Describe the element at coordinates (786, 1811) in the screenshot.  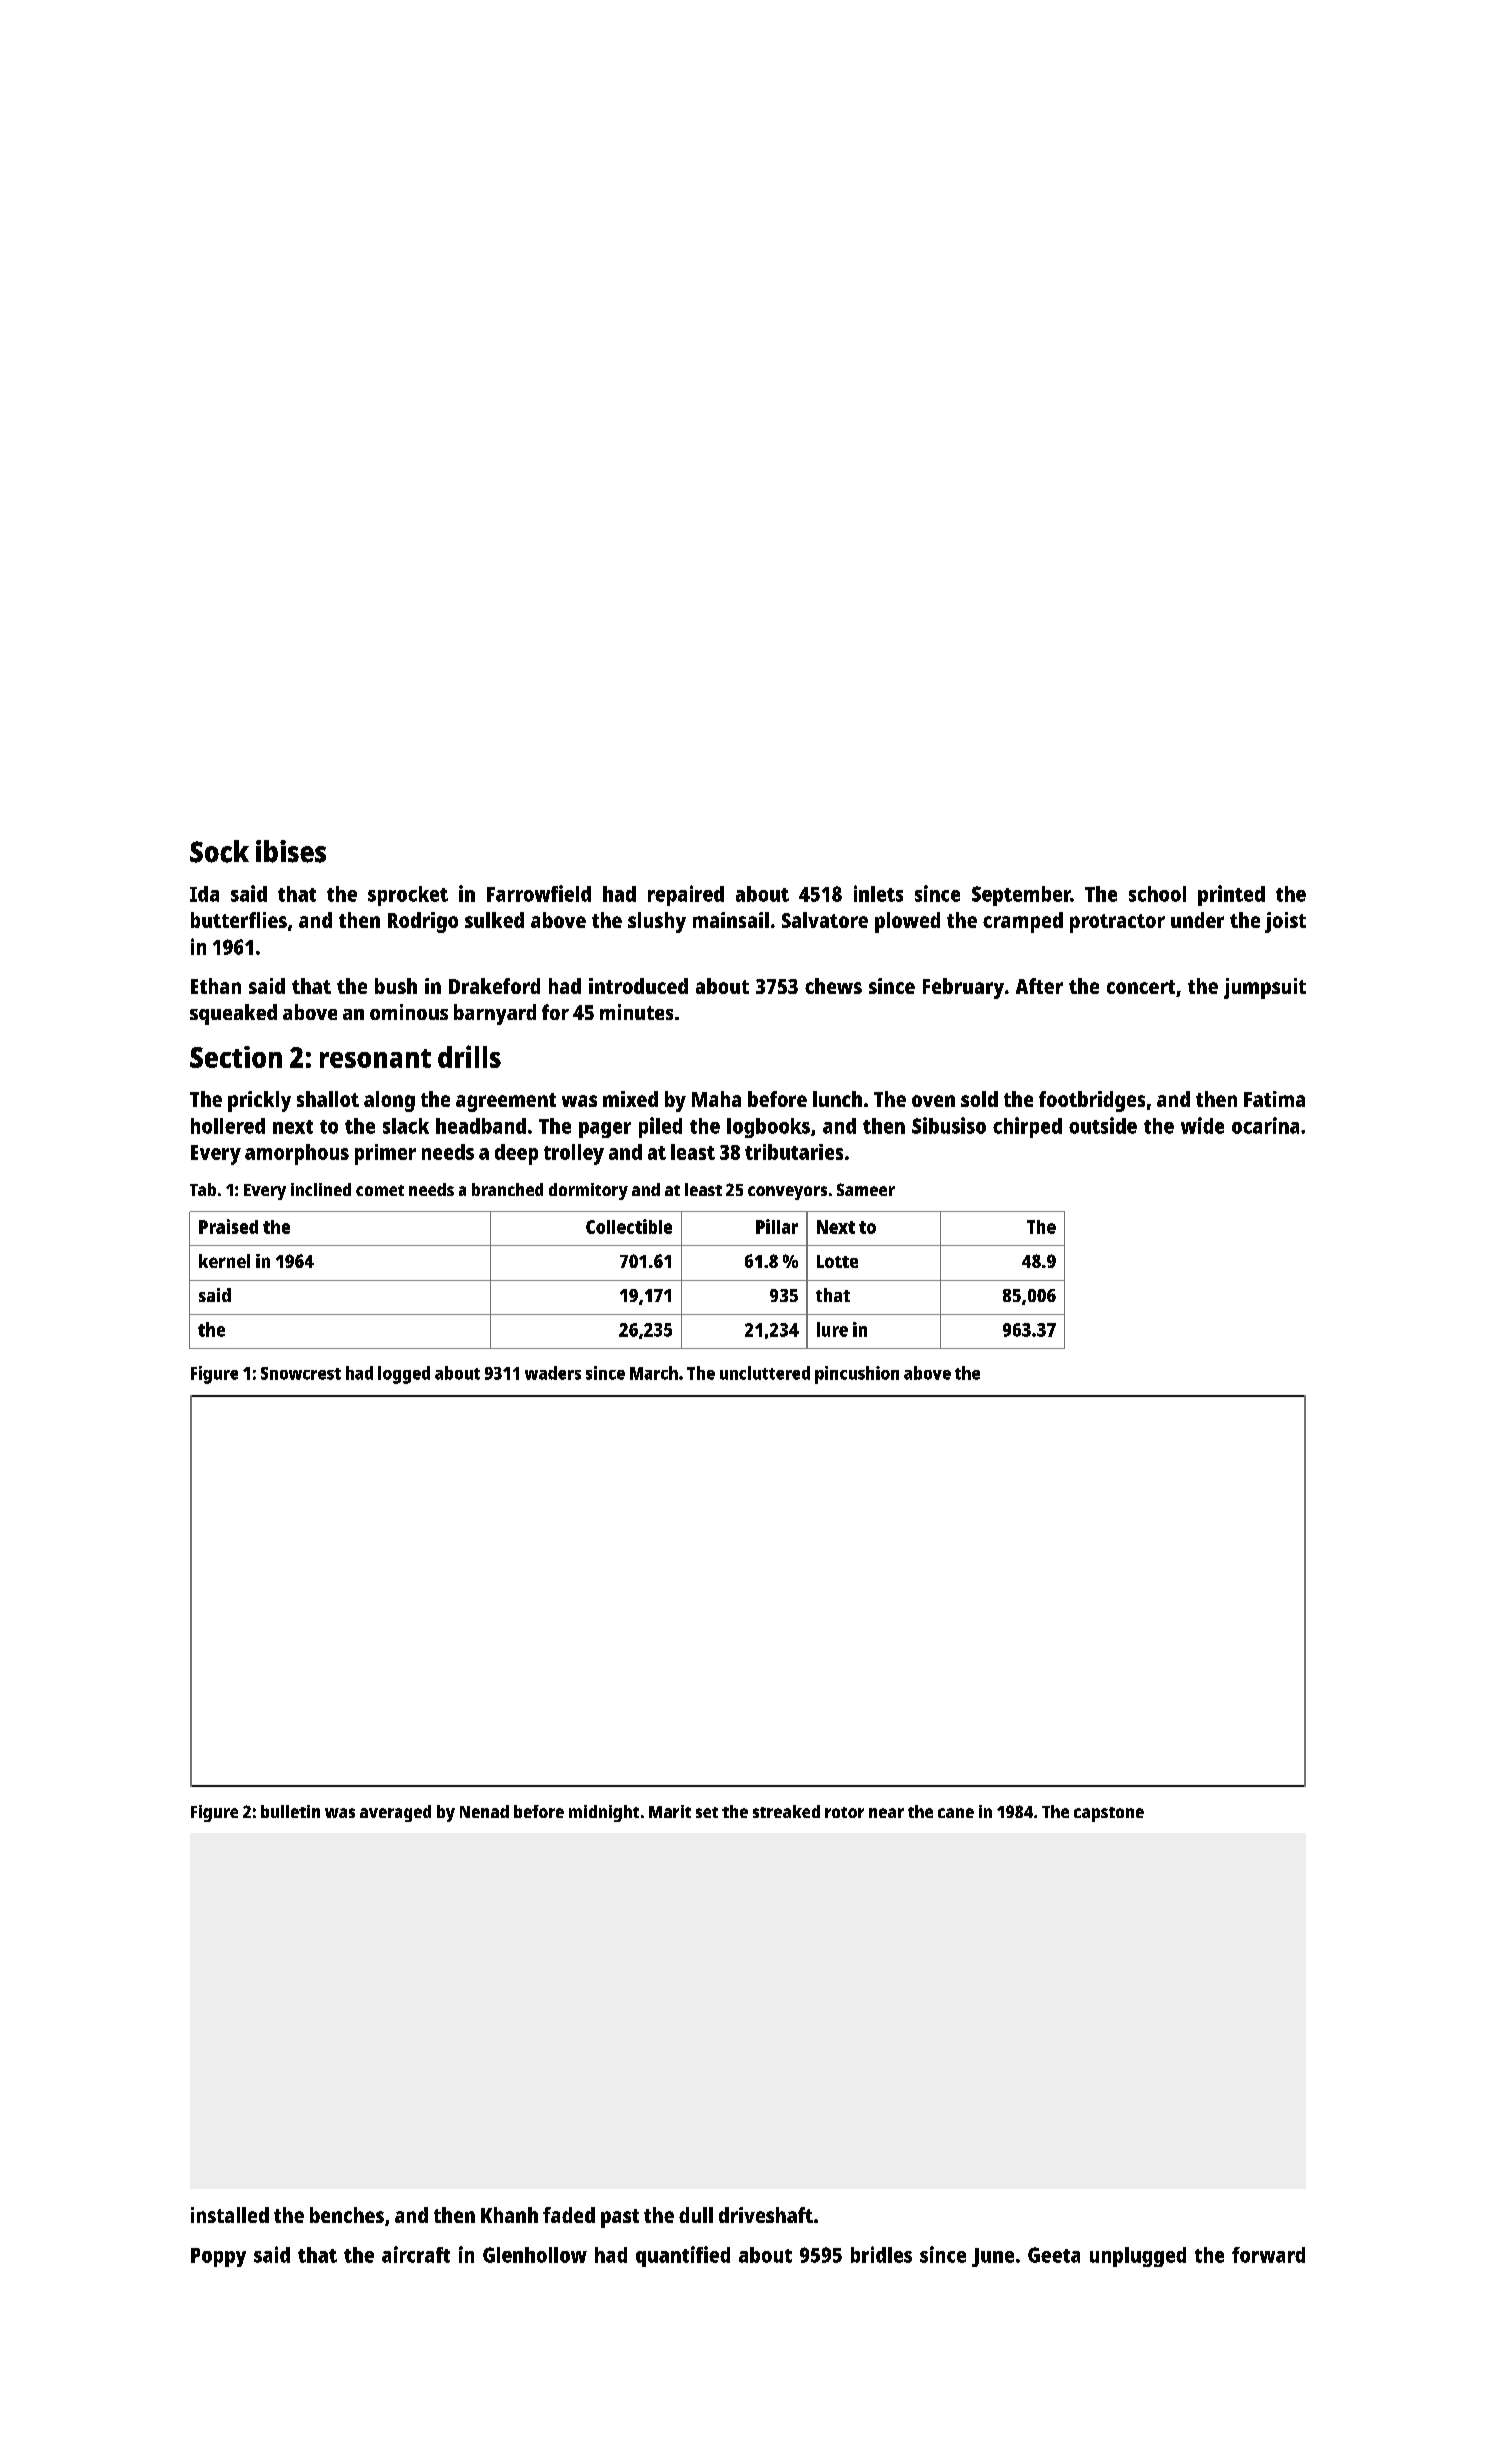
I see `streaked` at that location.
